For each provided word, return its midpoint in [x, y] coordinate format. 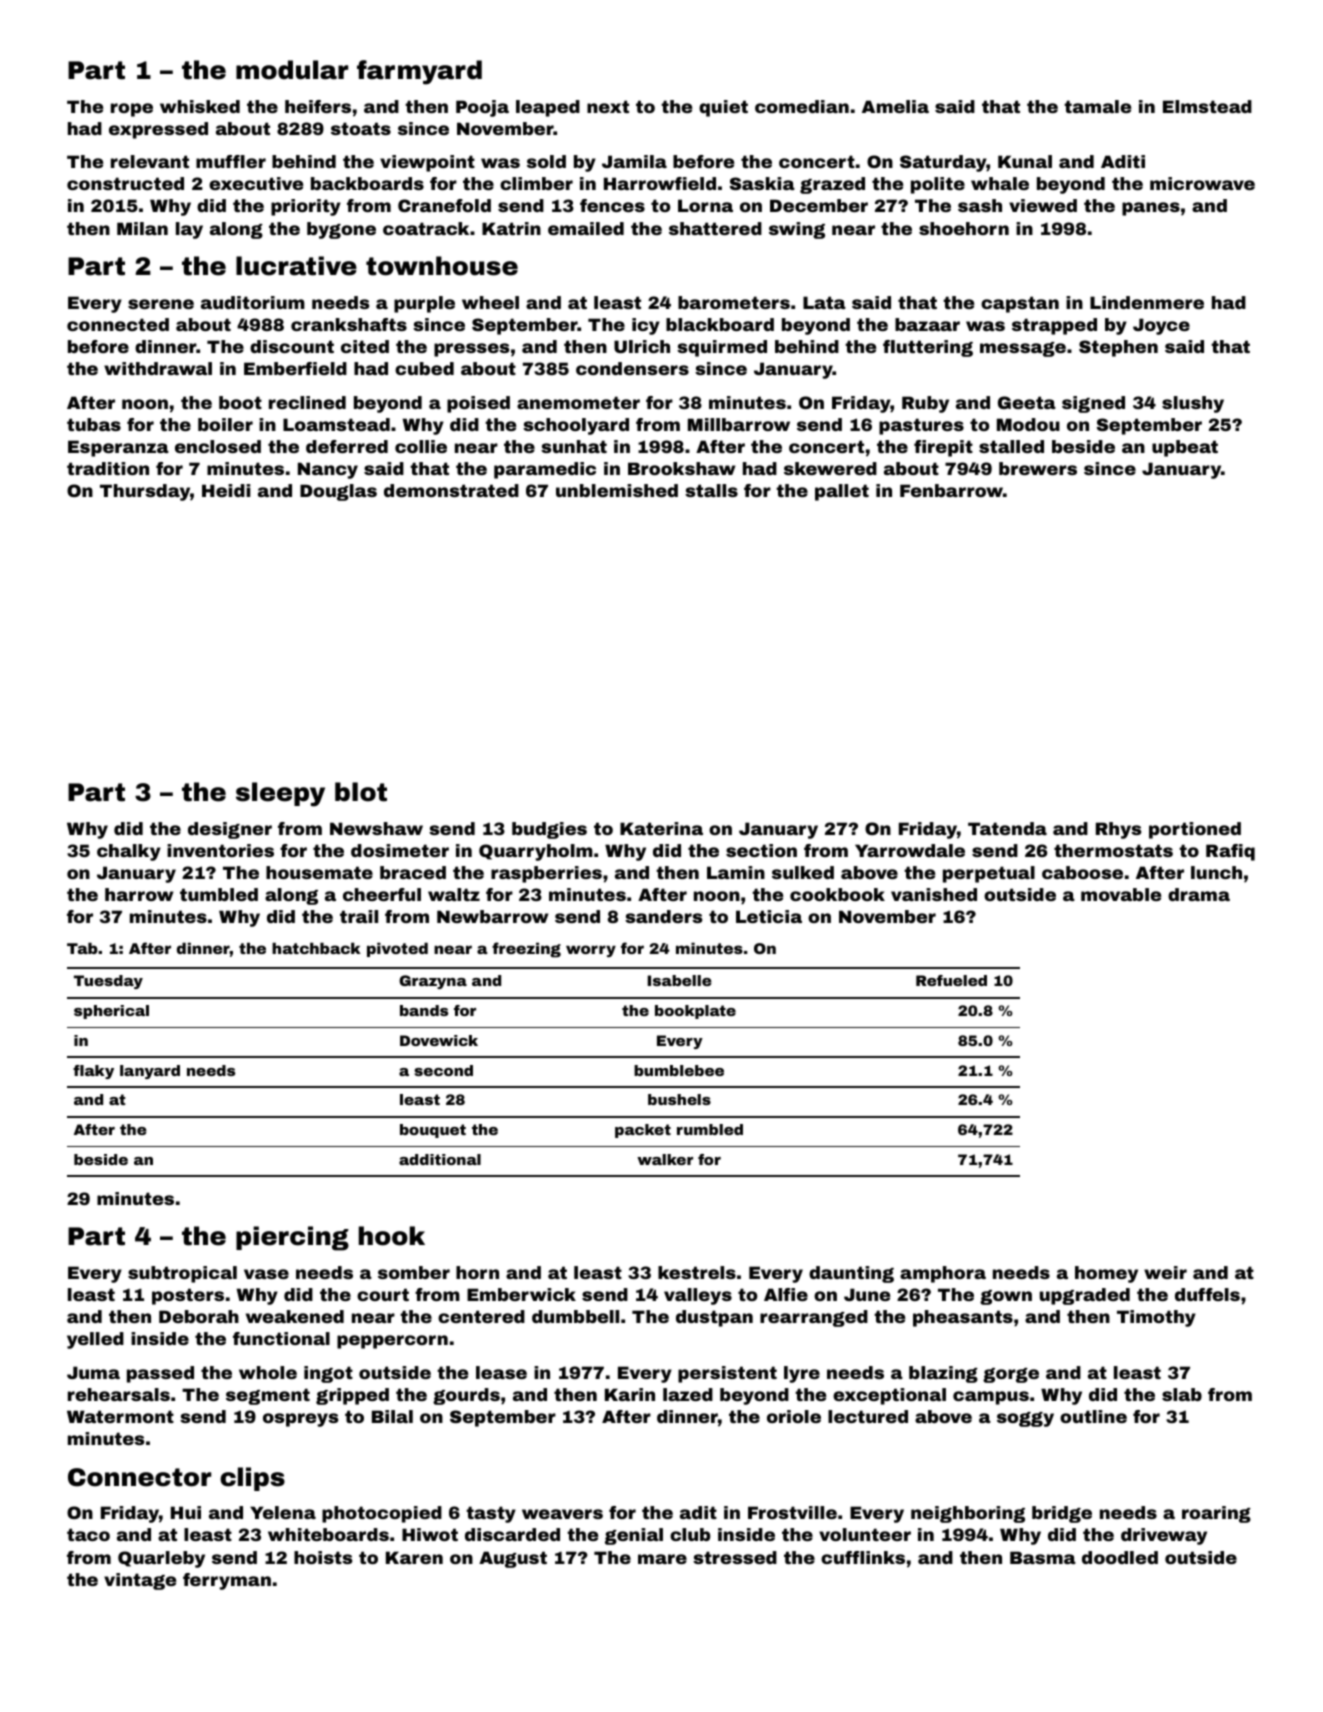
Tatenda [1007, 828]
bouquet [433, 1131]
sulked [803, 872]
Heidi [226, 490]
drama [1199, 894]
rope [132, 110]
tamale [1097, 106]
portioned [1195, 830]
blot [361, 792]
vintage [140, 1581]
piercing [292, 1238]
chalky [129, 852]
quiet [723, 108]
